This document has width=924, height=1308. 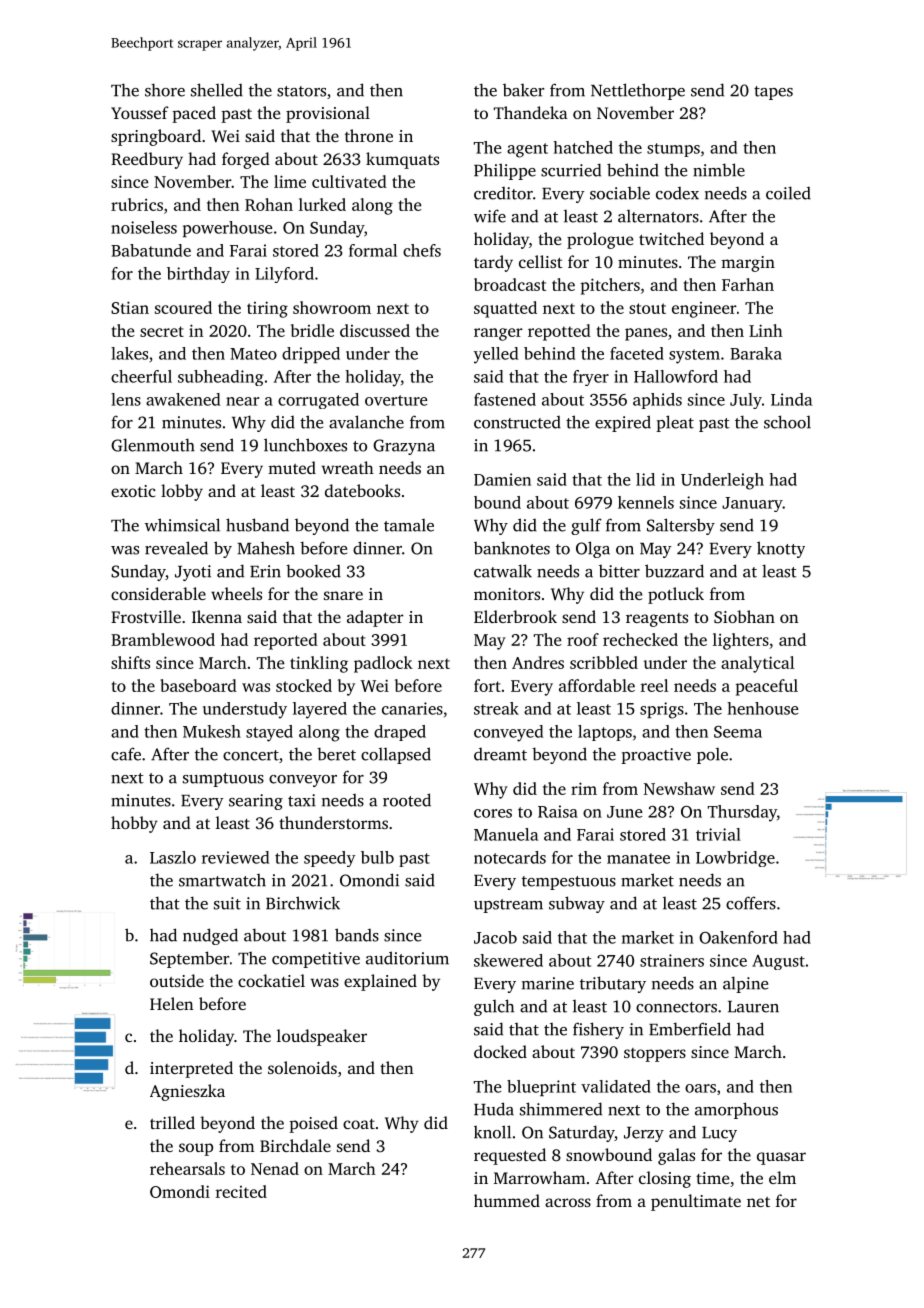 What do you see at coordinates (681, 526) in the document?
I see `Saltersby` at bounding box center [681, 526].
